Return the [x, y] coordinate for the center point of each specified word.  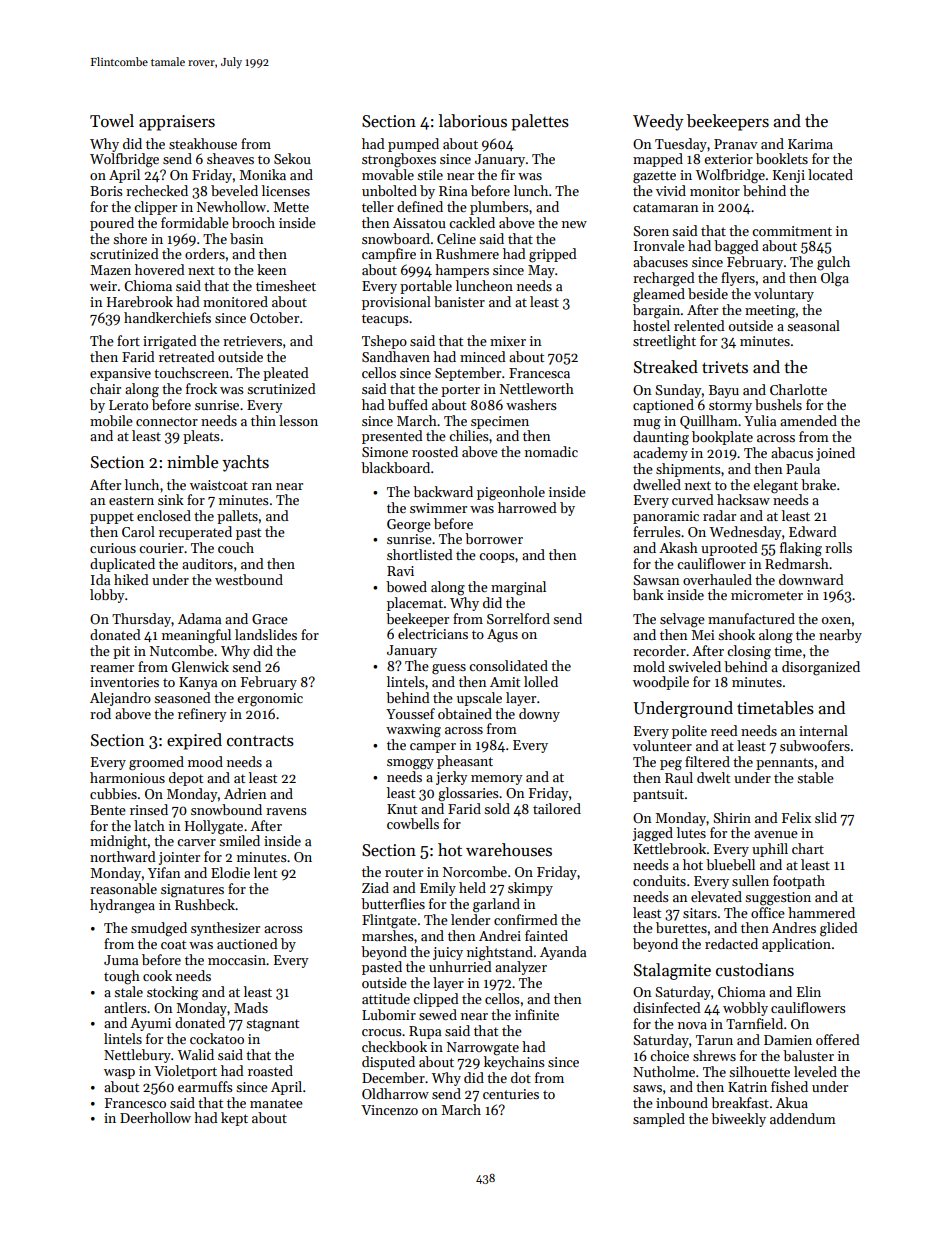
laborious [473, 121]
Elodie [230, 872]
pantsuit [658, 795]
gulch [833, 263]
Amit [505, 682]
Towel [112, 120]
